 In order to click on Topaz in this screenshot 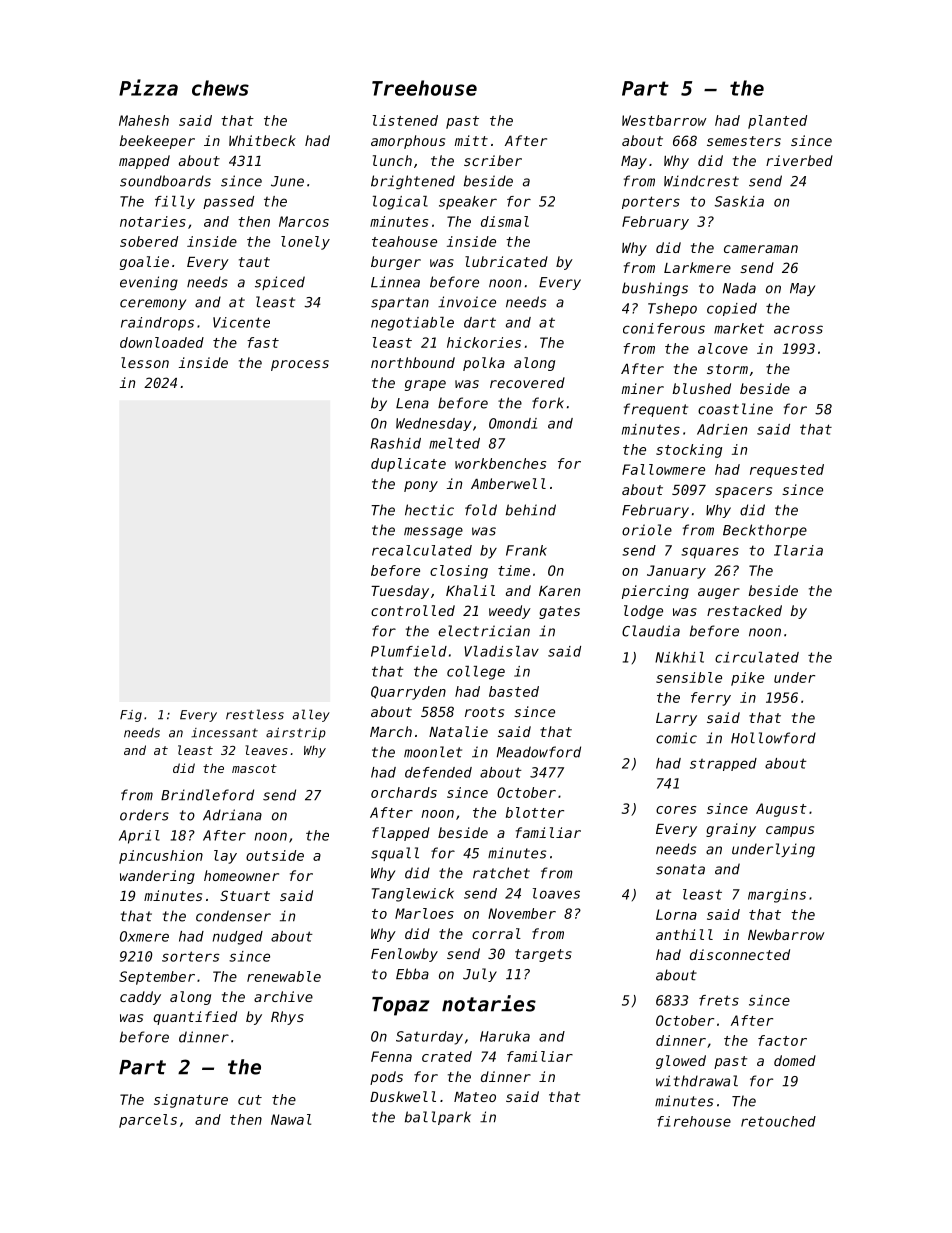, I will do `click(400, 1006)`.
